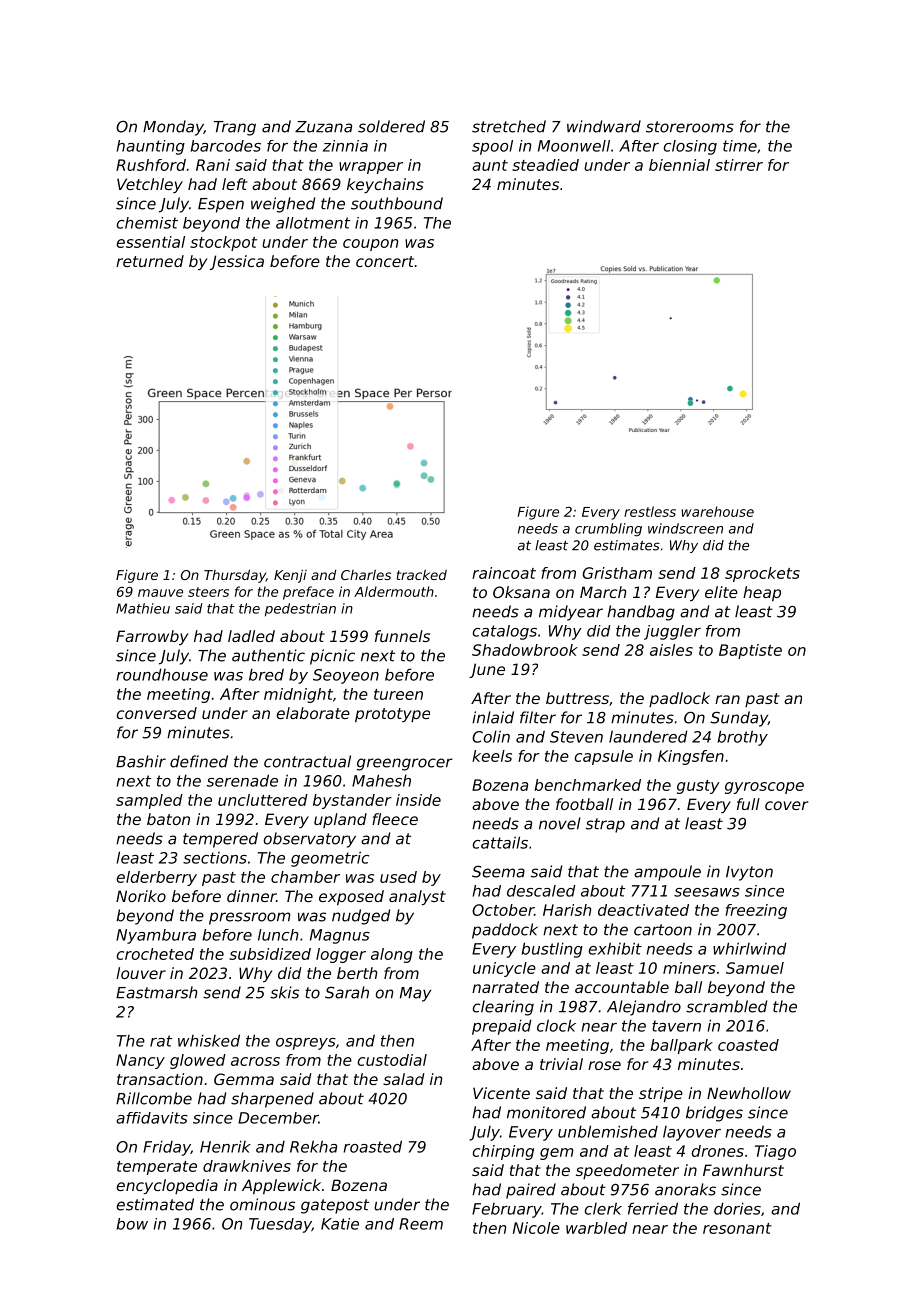 This page has width=924, height=1308. I want to click on analyst, so click(417, 897).
